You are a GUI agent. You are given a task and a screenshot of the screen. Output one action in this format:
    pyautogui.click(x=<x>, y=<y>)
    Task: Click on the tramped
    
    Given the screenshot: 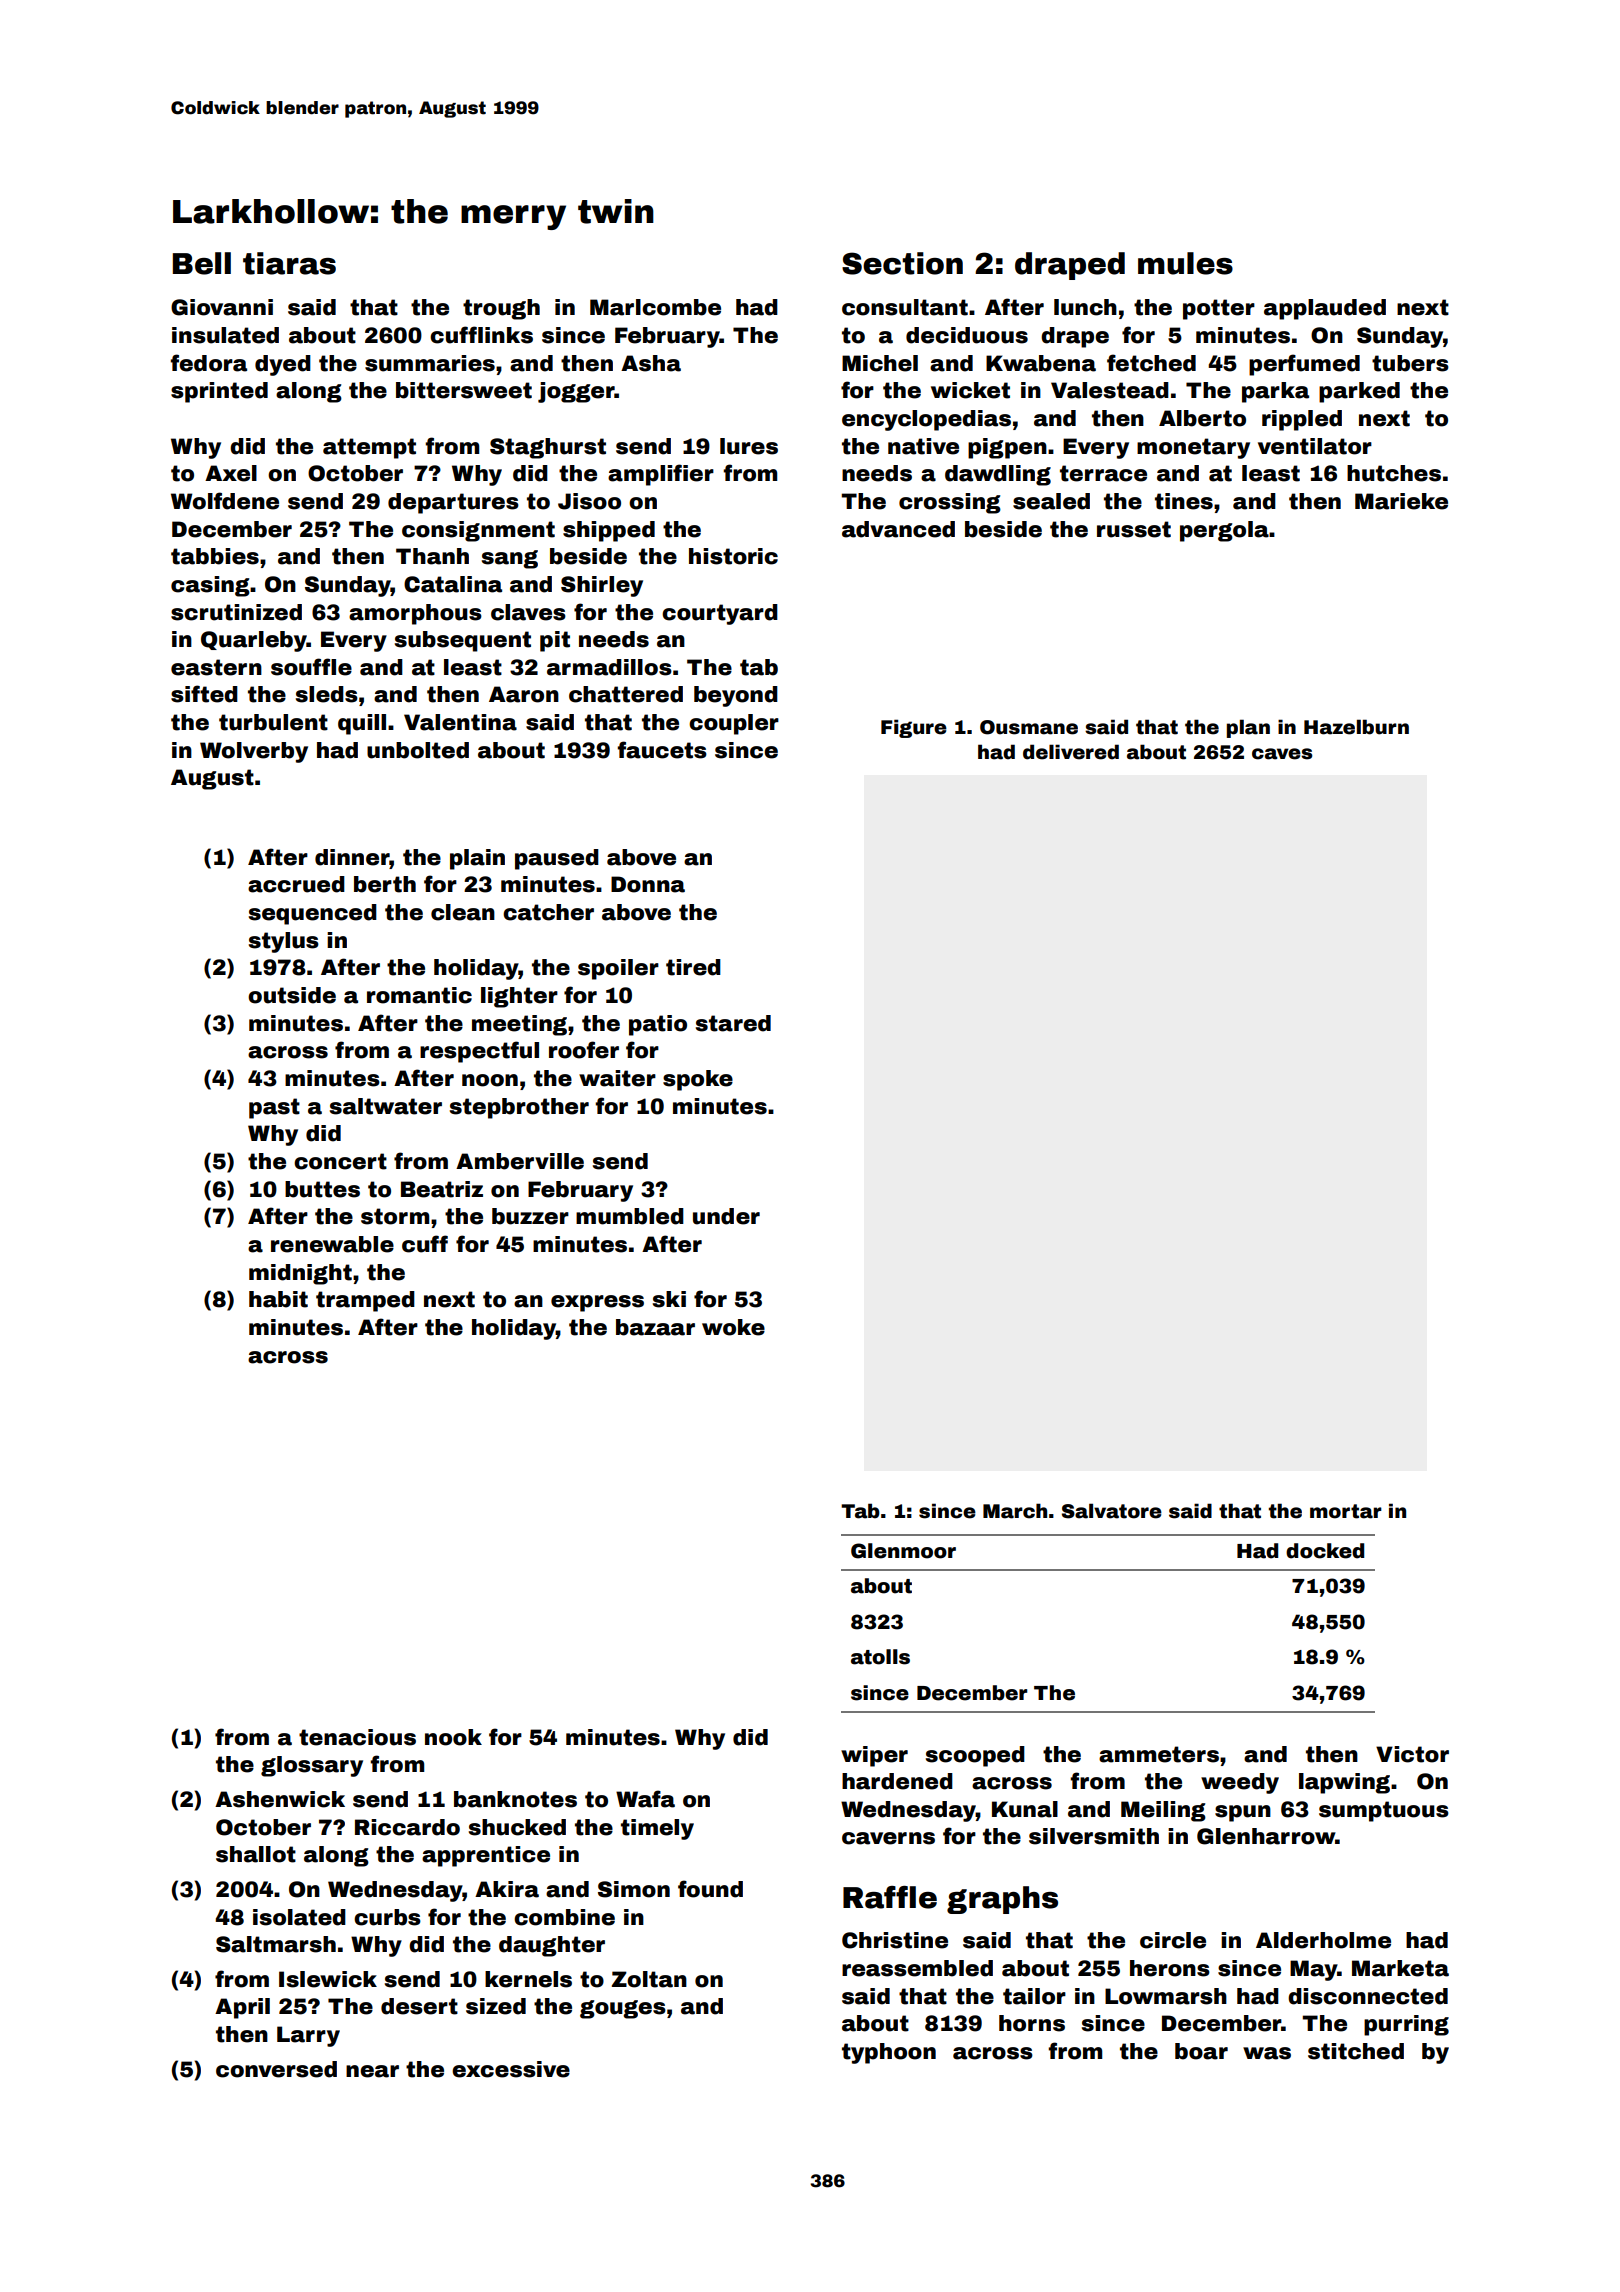 What is the action you would take?
    pyautogui.click(x=365, y=1301)
